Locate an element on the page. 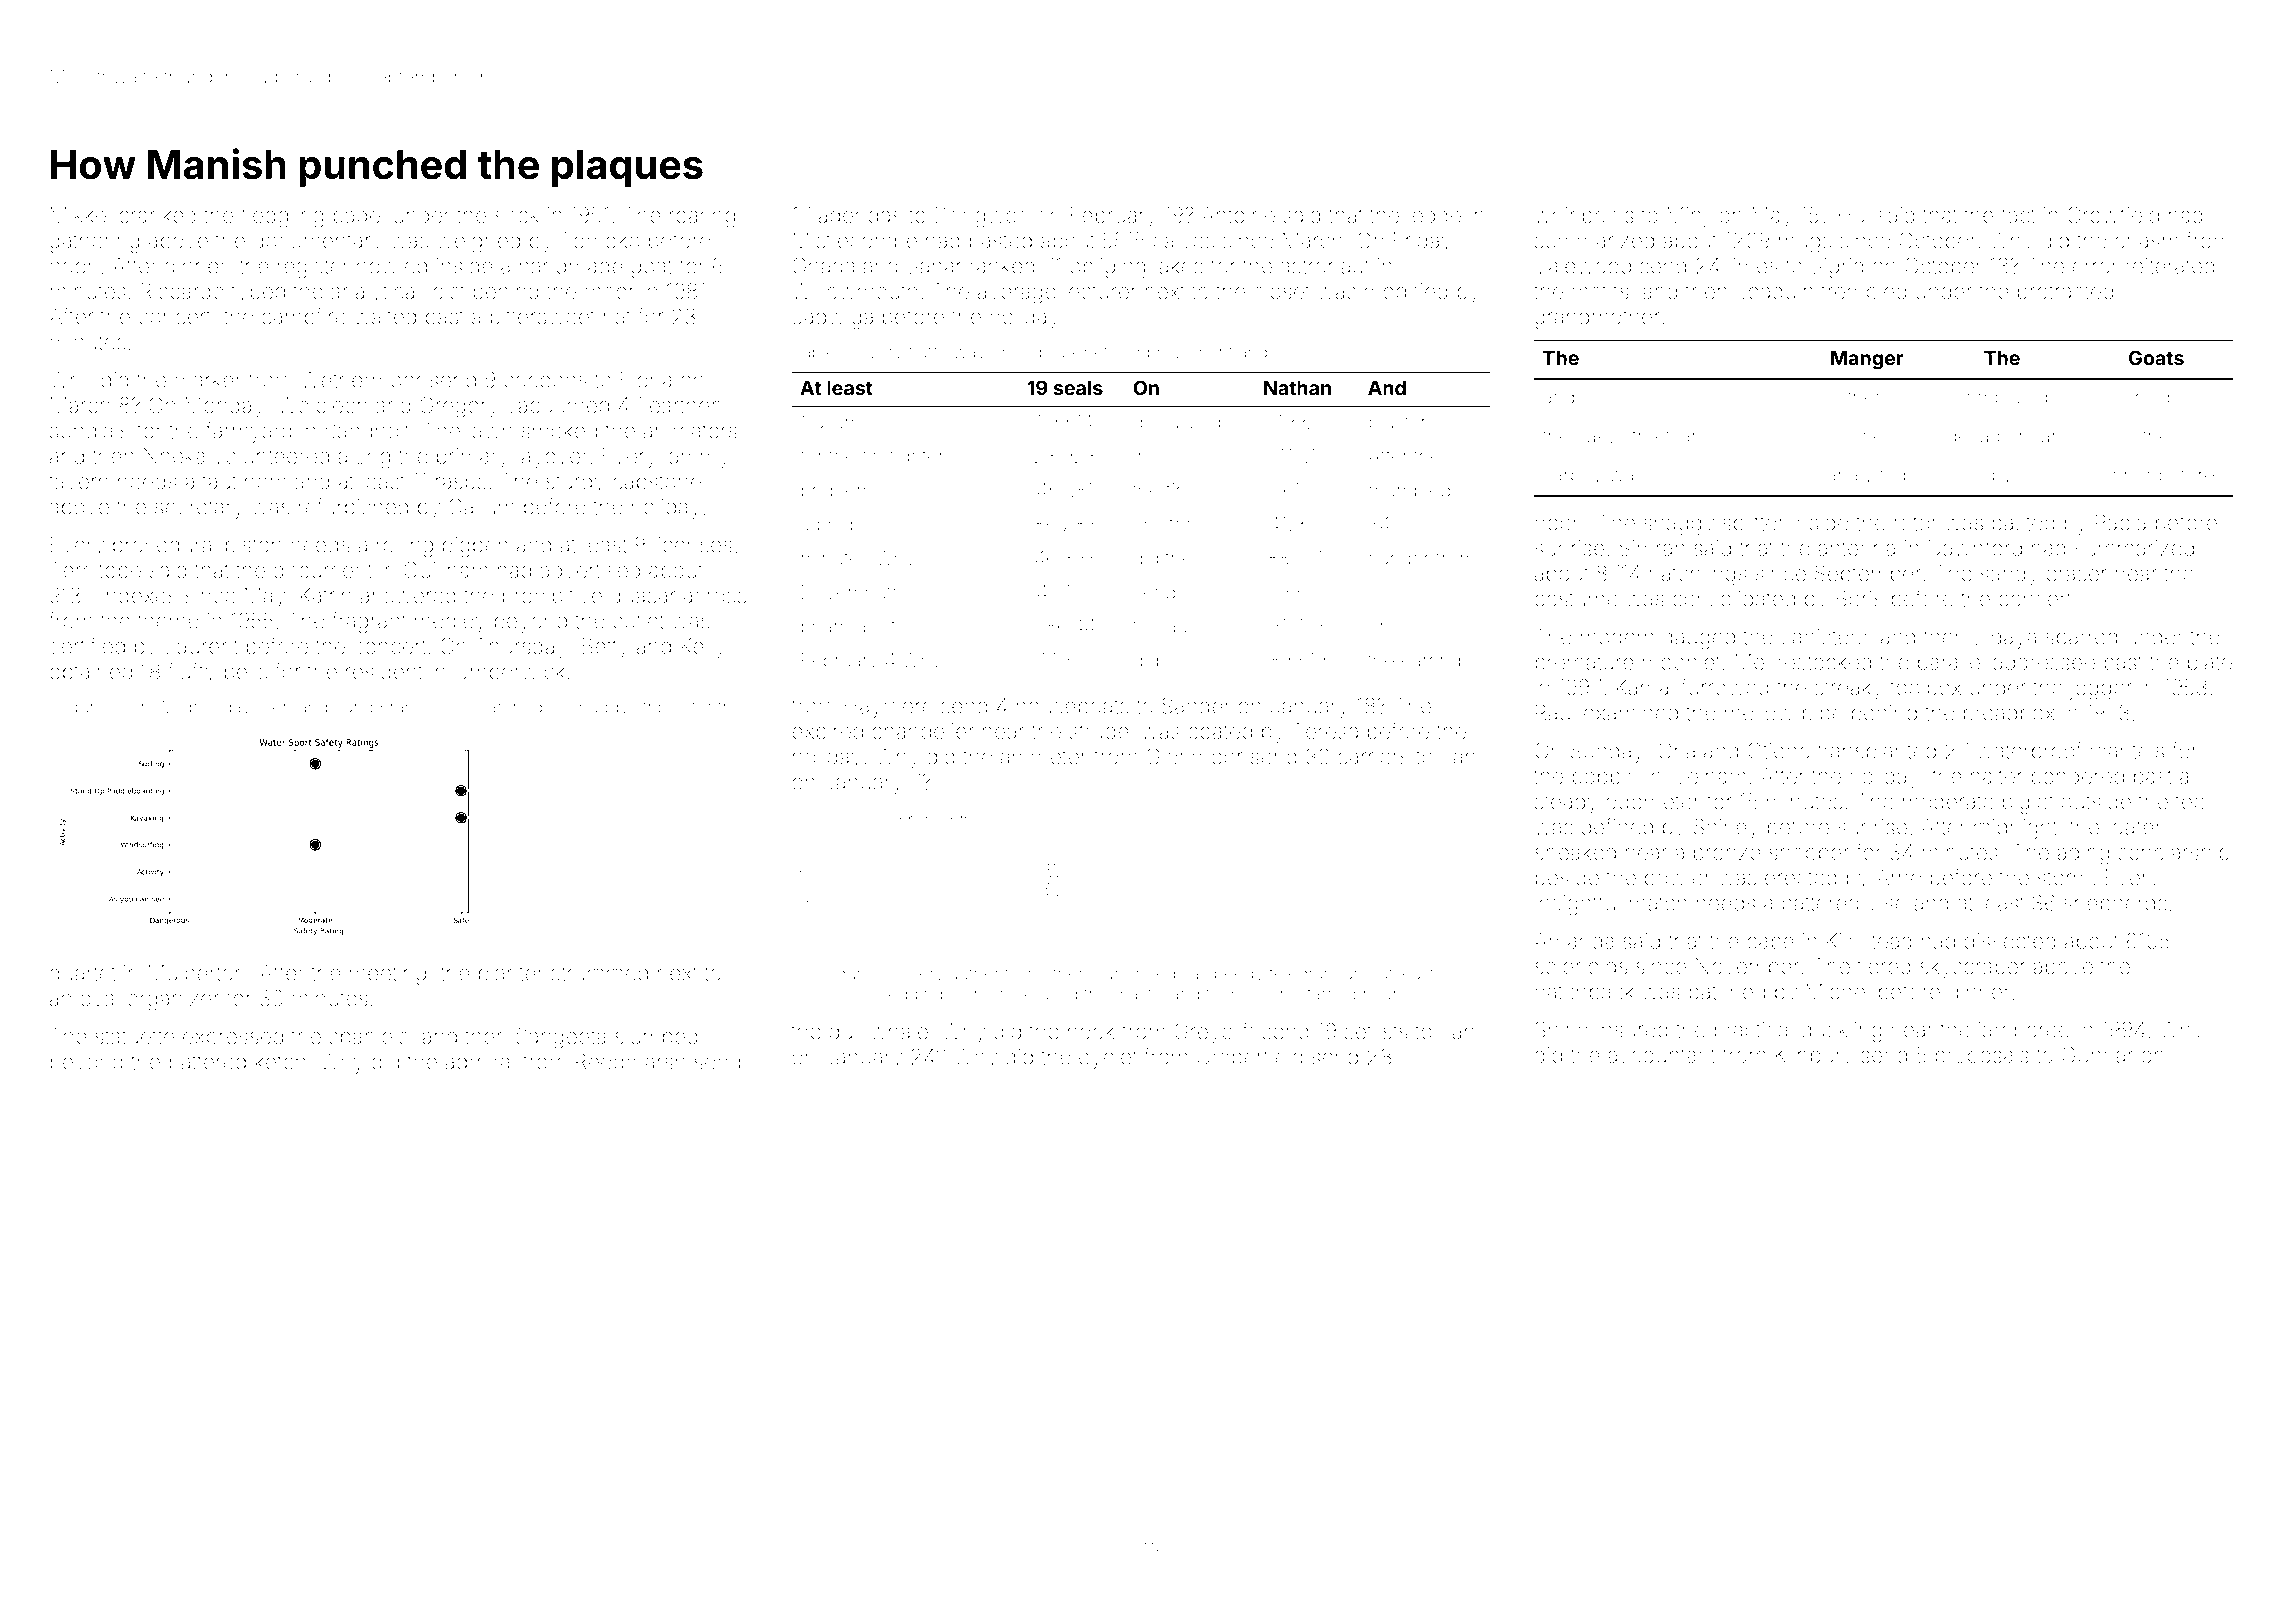  beside is located at coordinates (1567, 877).
